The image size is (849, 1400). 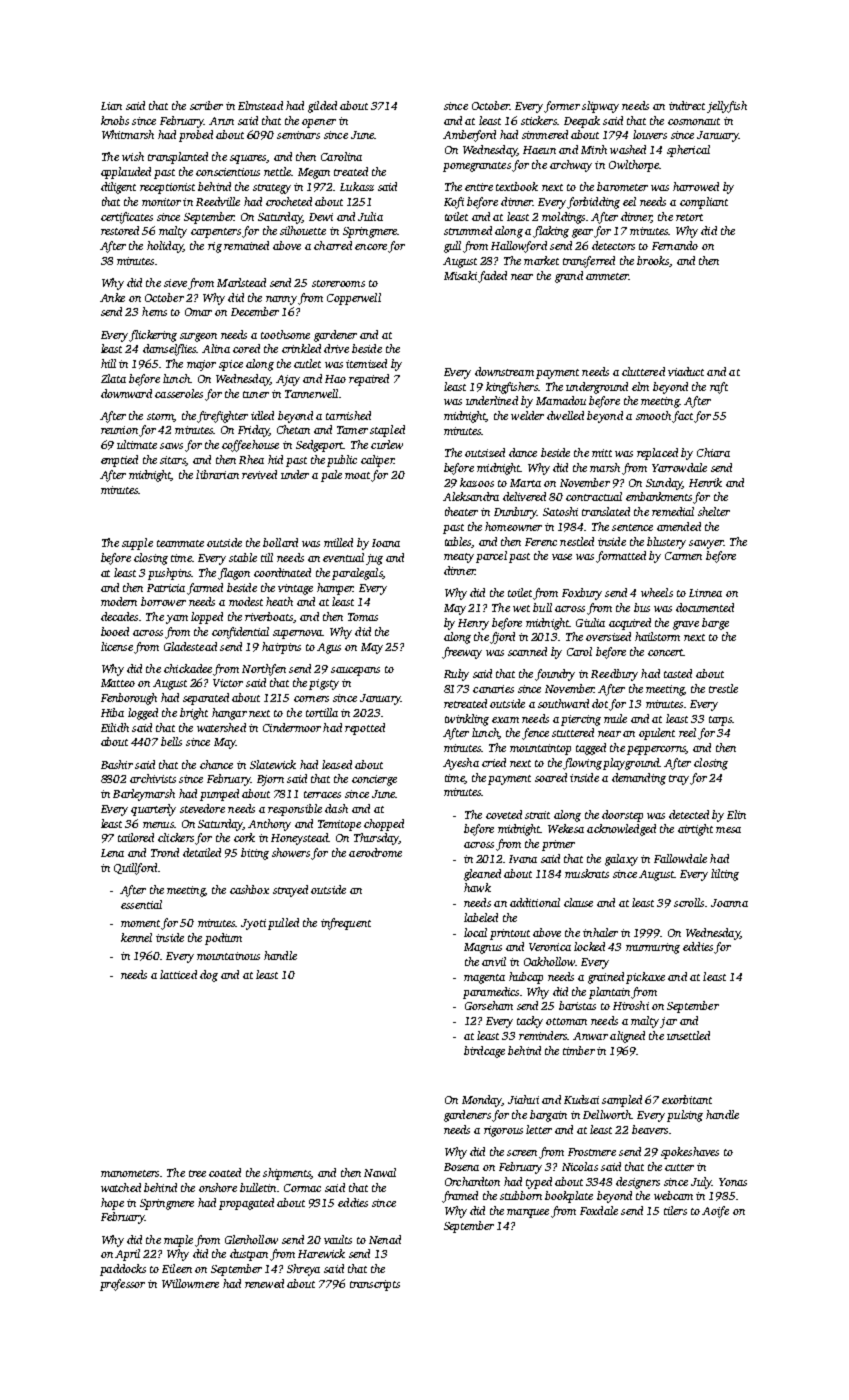 I want to click on tailored, so click(x=136, y=837).
